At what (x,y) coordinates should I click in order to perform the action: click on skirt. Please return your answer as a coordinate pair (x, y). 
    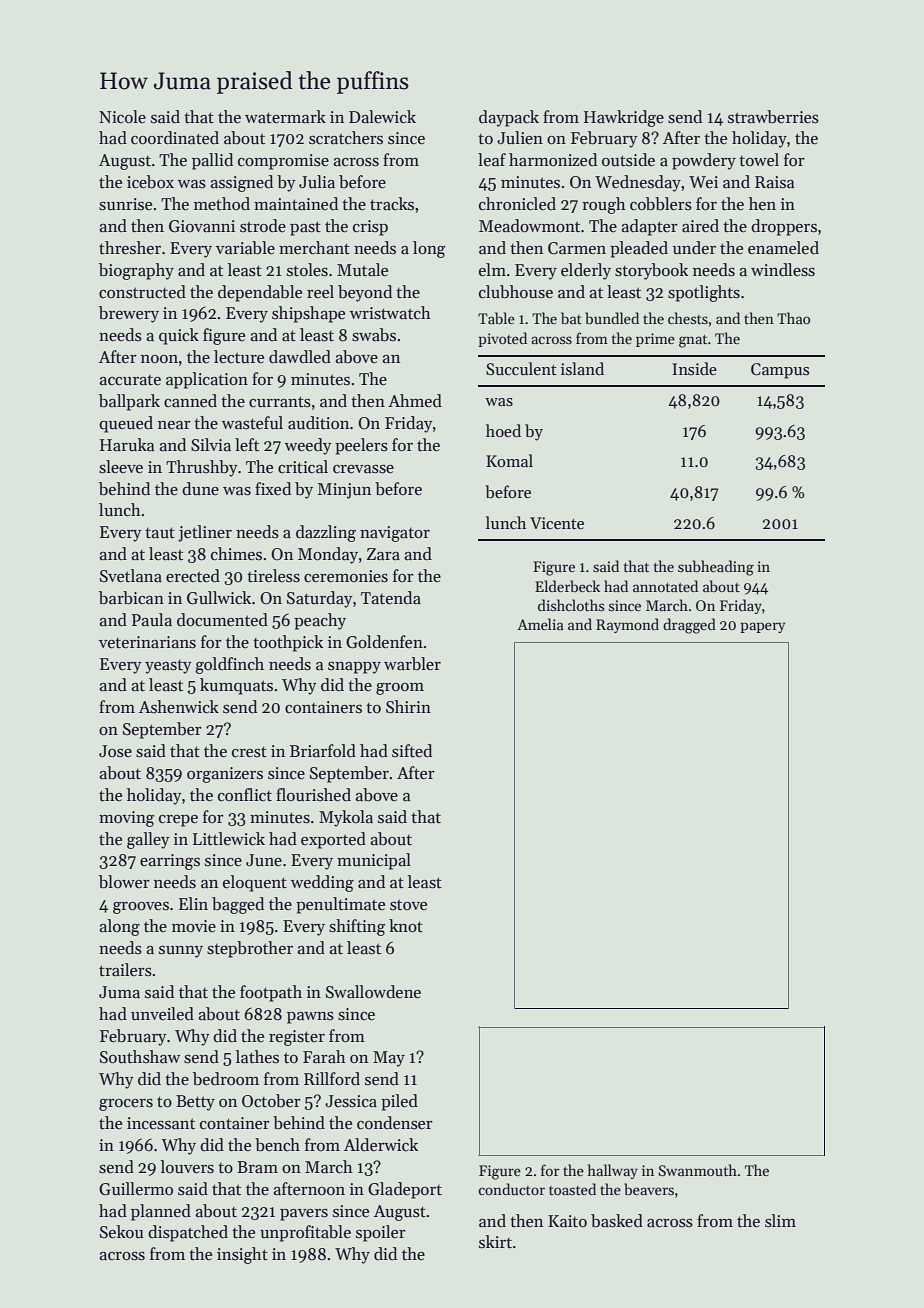
    Looking at the image, I should click on (495, 1242).
